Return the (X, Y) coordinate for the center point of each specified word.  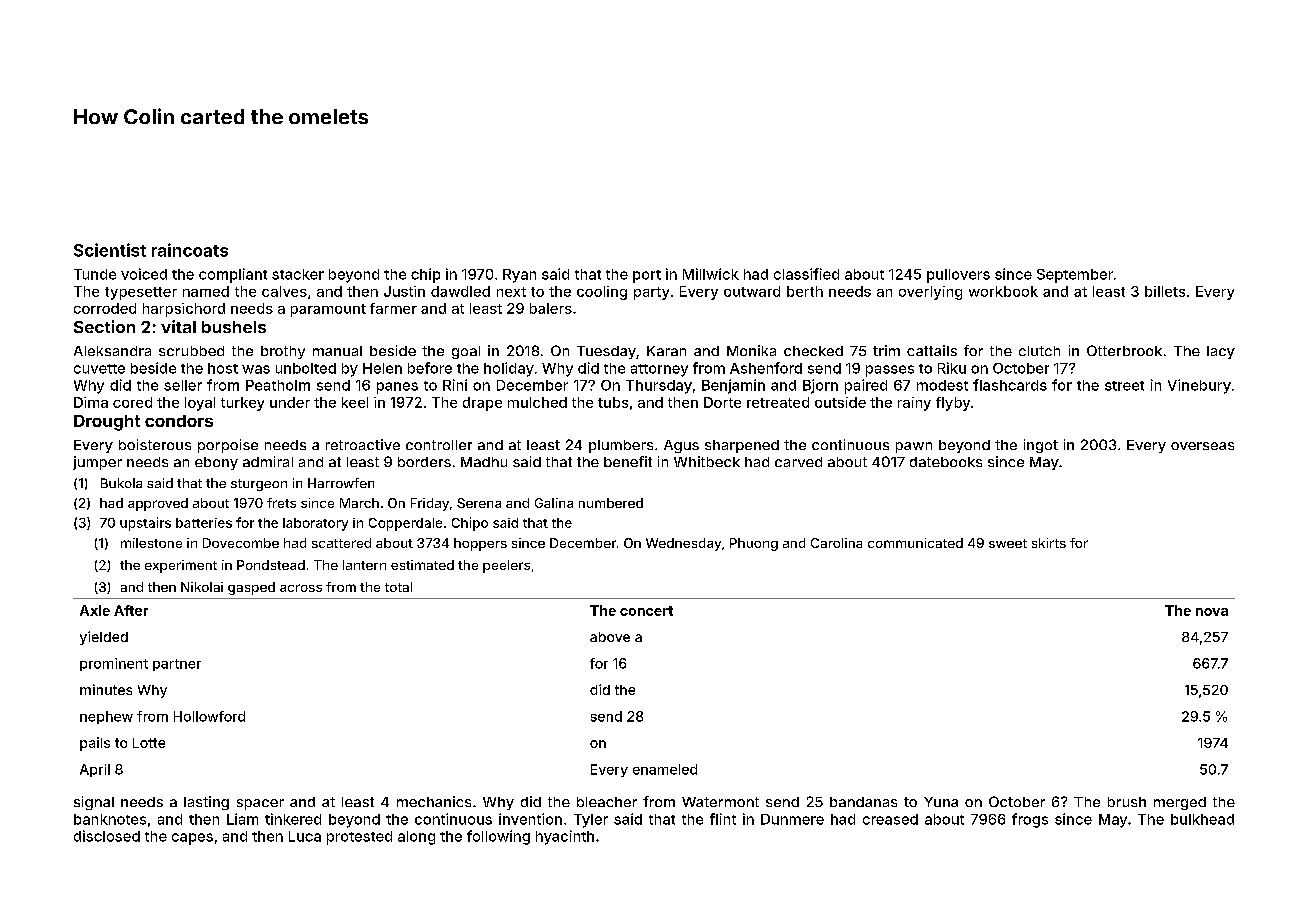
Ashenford (766, 368)
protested (359, 838)
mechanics (434, 801)
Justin (404, 291)
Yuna (941, 802)
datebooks (946, 462)
